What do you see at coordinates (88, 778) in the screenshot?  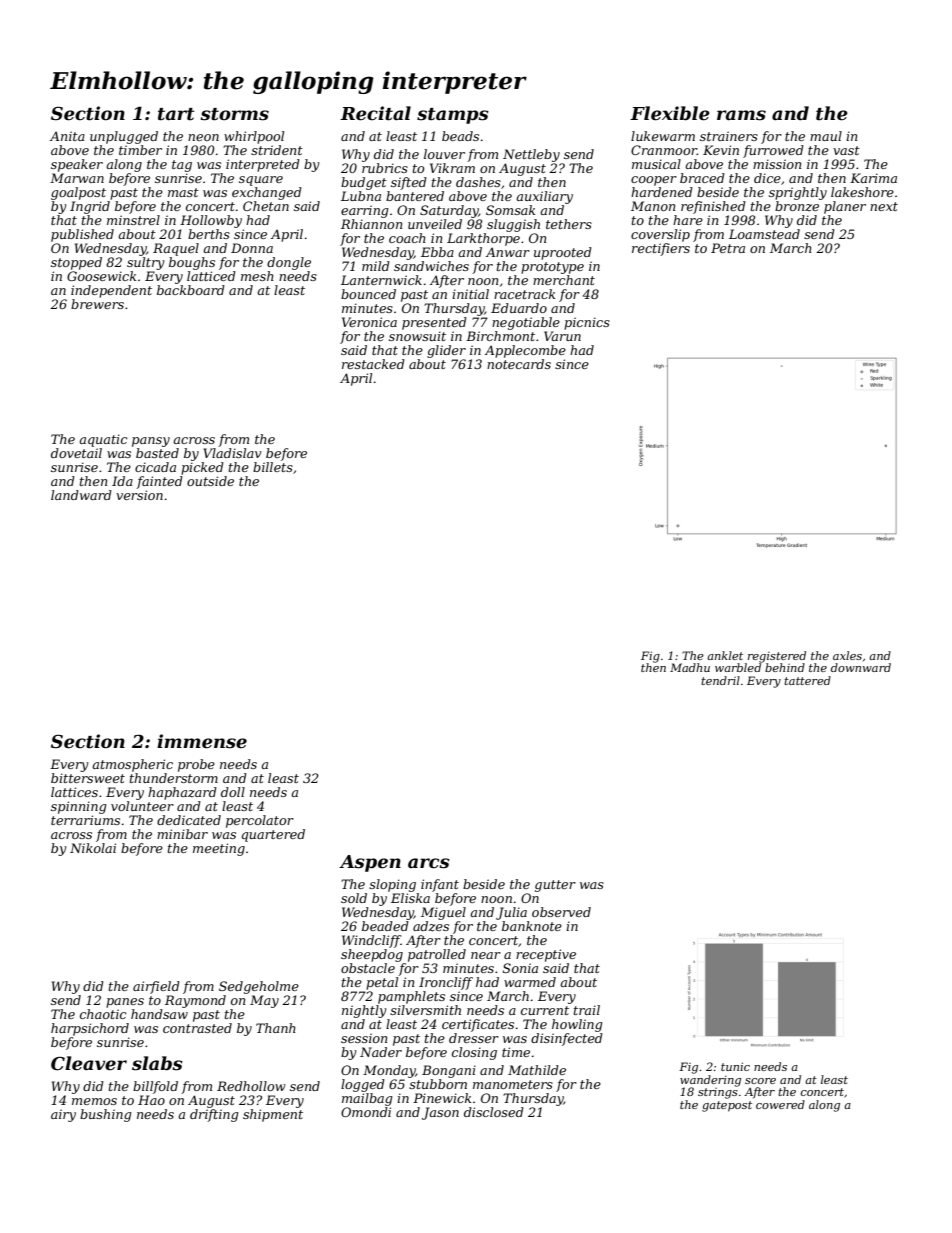 I see `bittersweet` at bounding box center [88, 778].
